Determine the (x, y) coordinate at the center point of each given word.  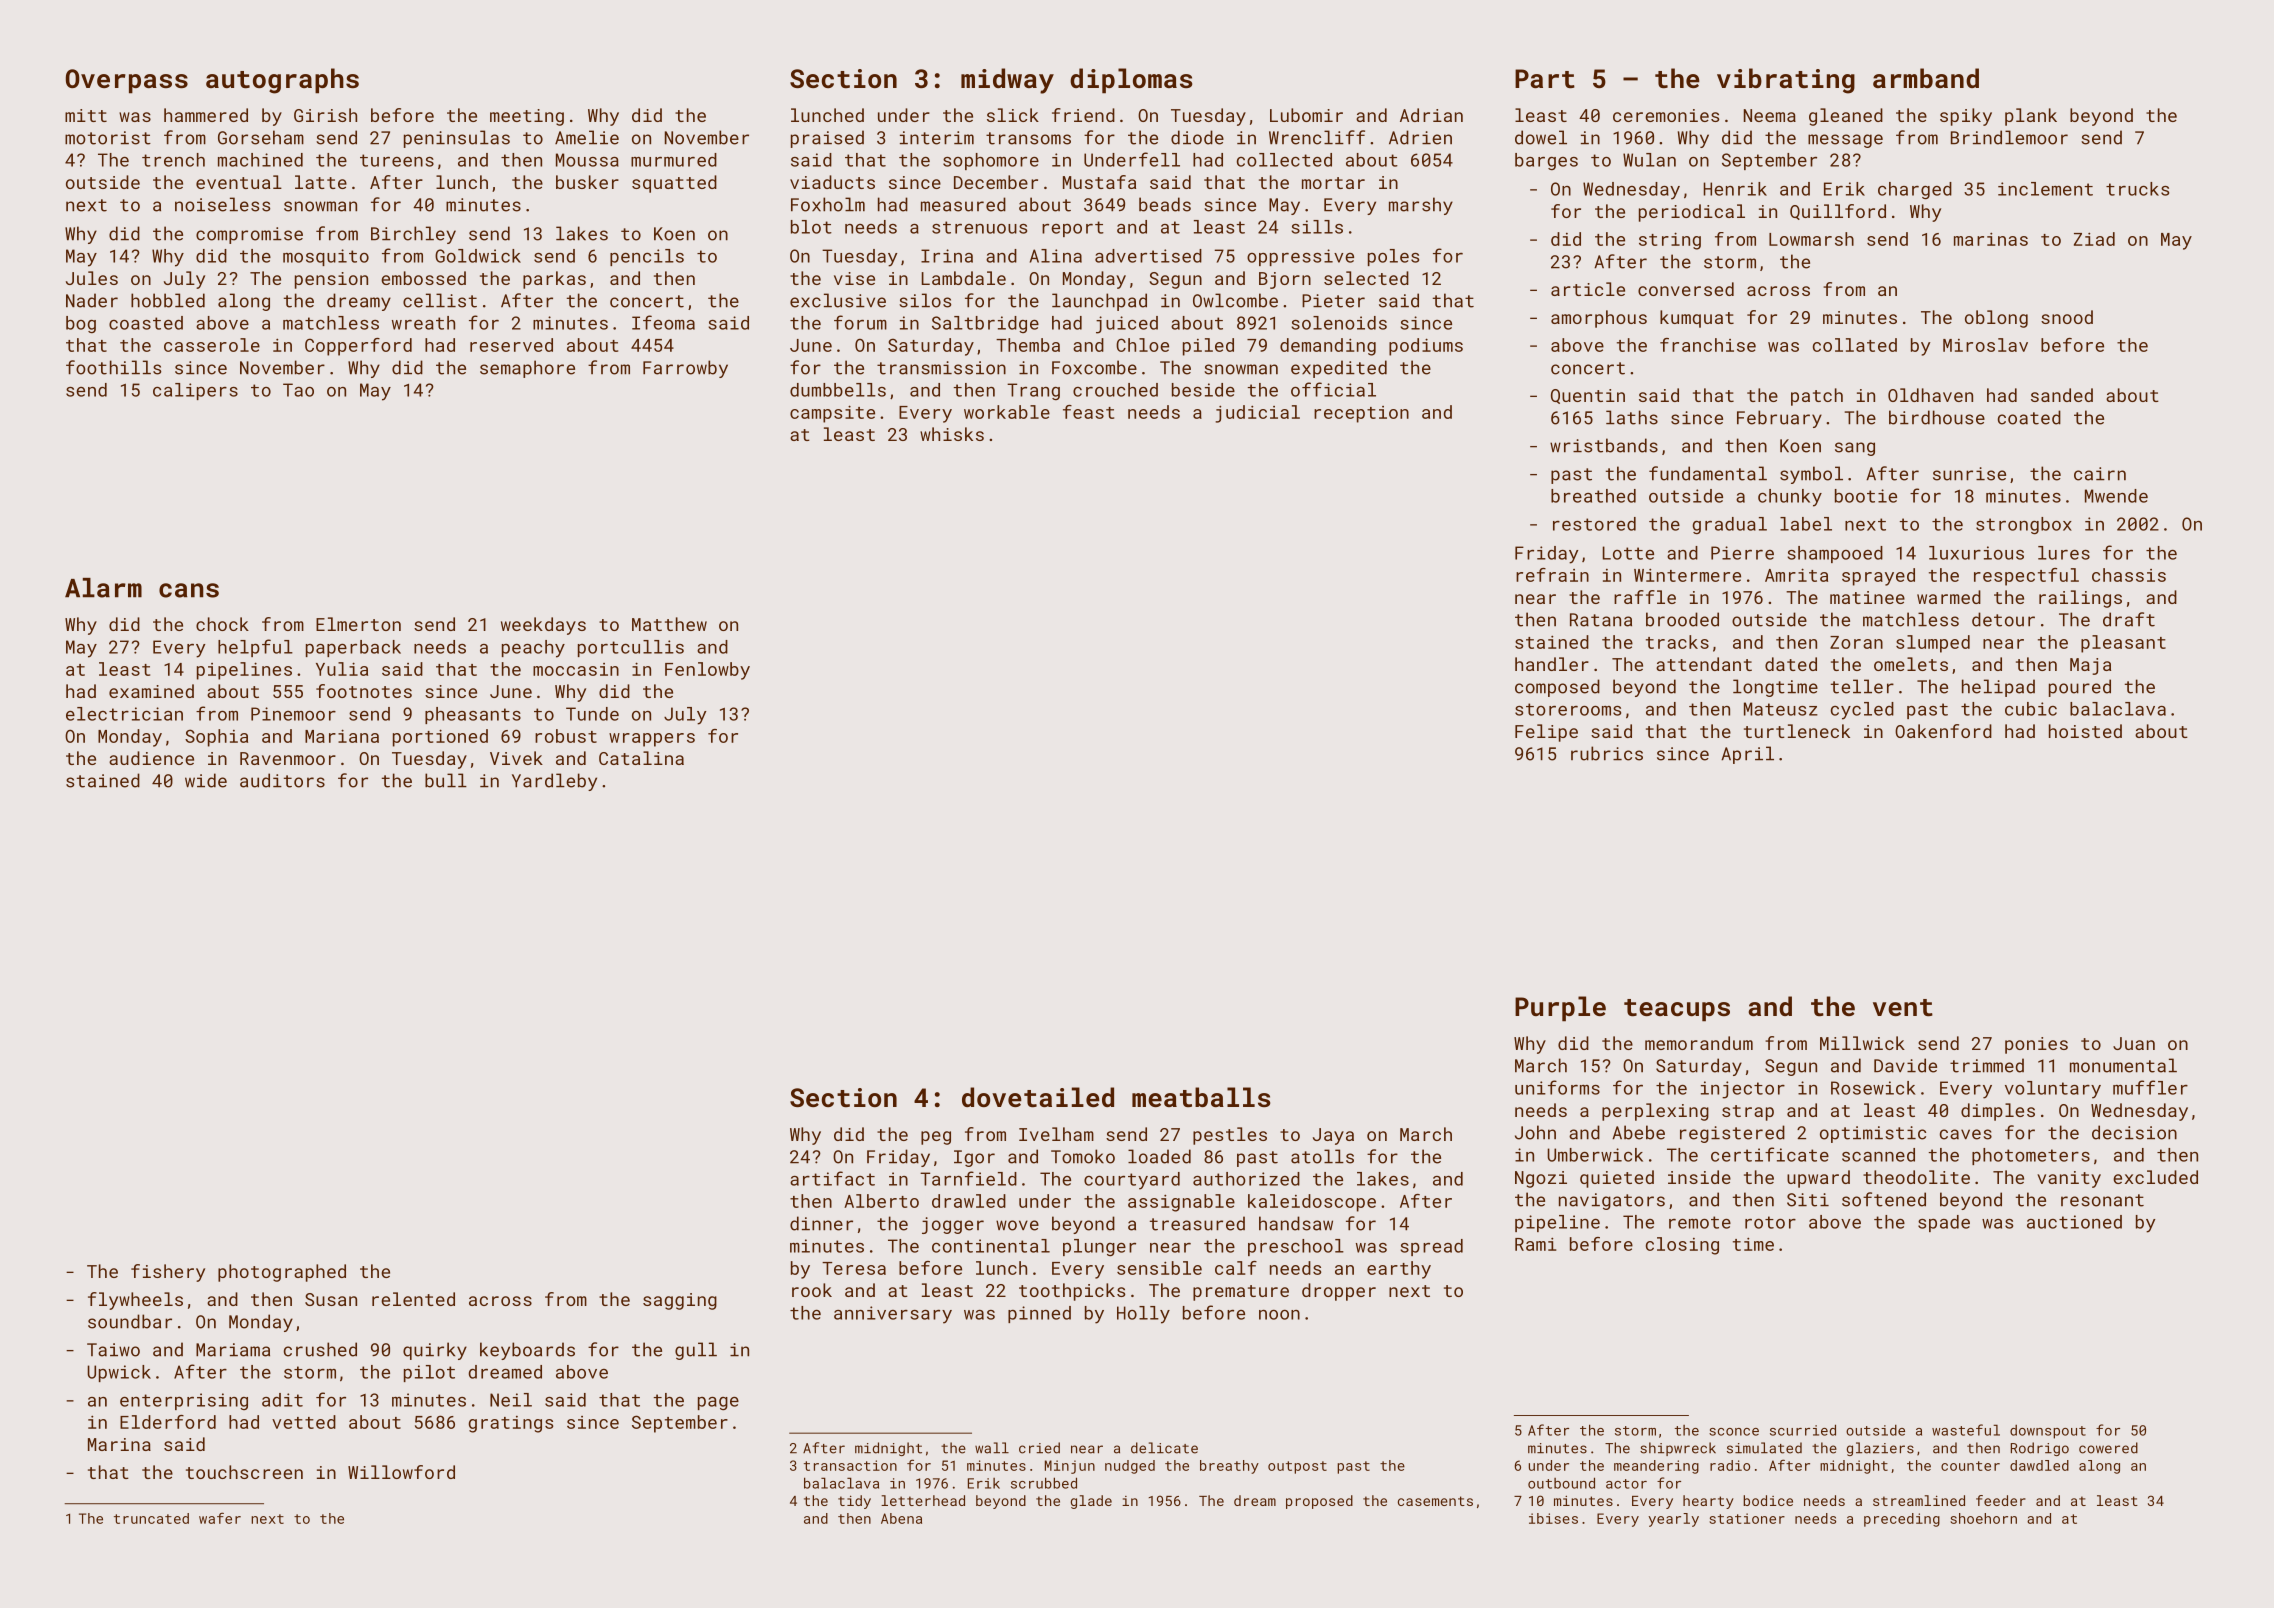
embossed (423, 278)
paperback (353, 648)
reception (1361, 414)
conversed (1686, 289)
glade (1091, 1502)
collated (1855, 345)
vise (854, 278)
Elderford (168, 1422)
